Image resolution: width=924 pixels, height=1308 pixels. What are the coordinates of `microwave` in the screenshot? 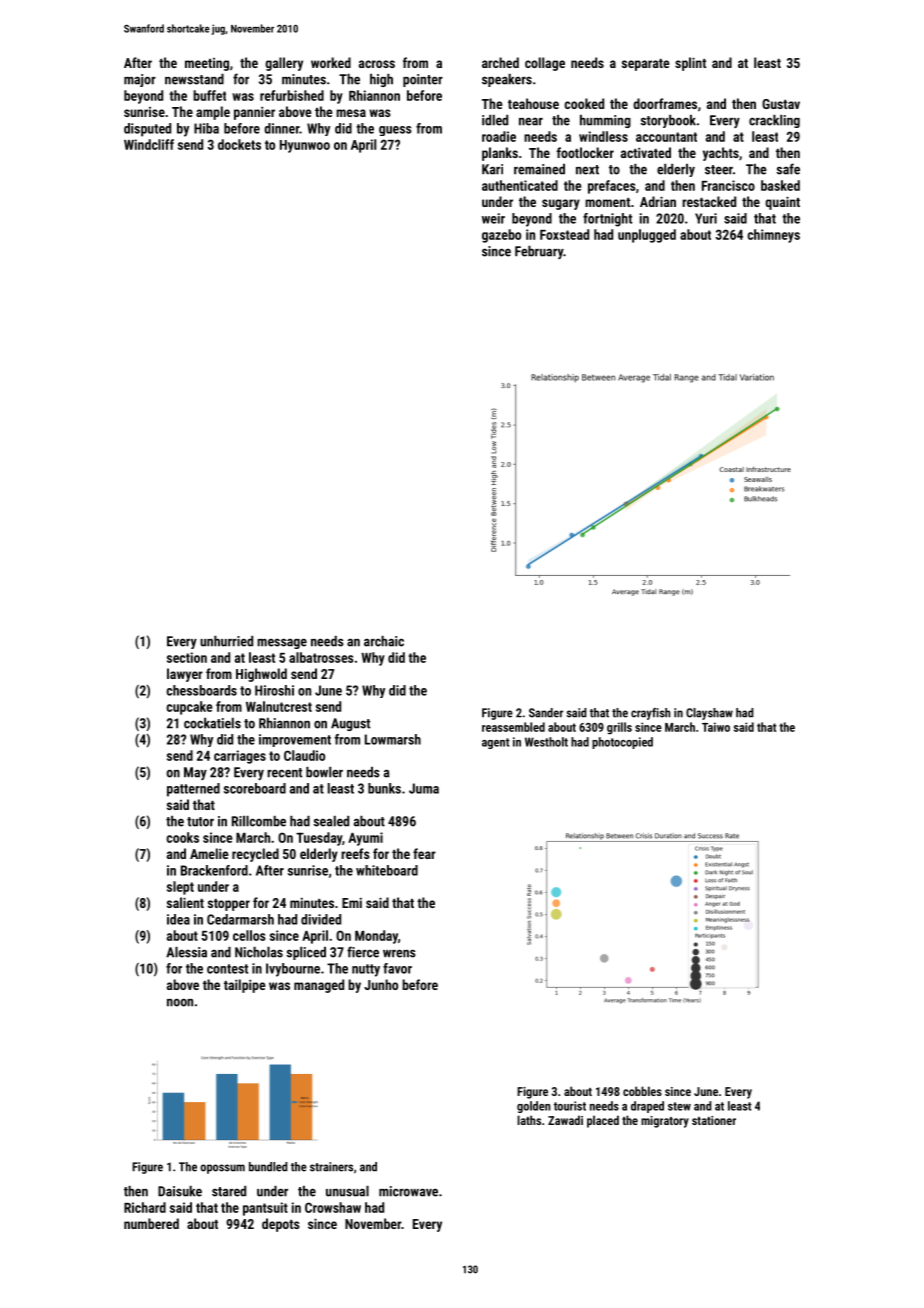 It's located at (408, 1191).
